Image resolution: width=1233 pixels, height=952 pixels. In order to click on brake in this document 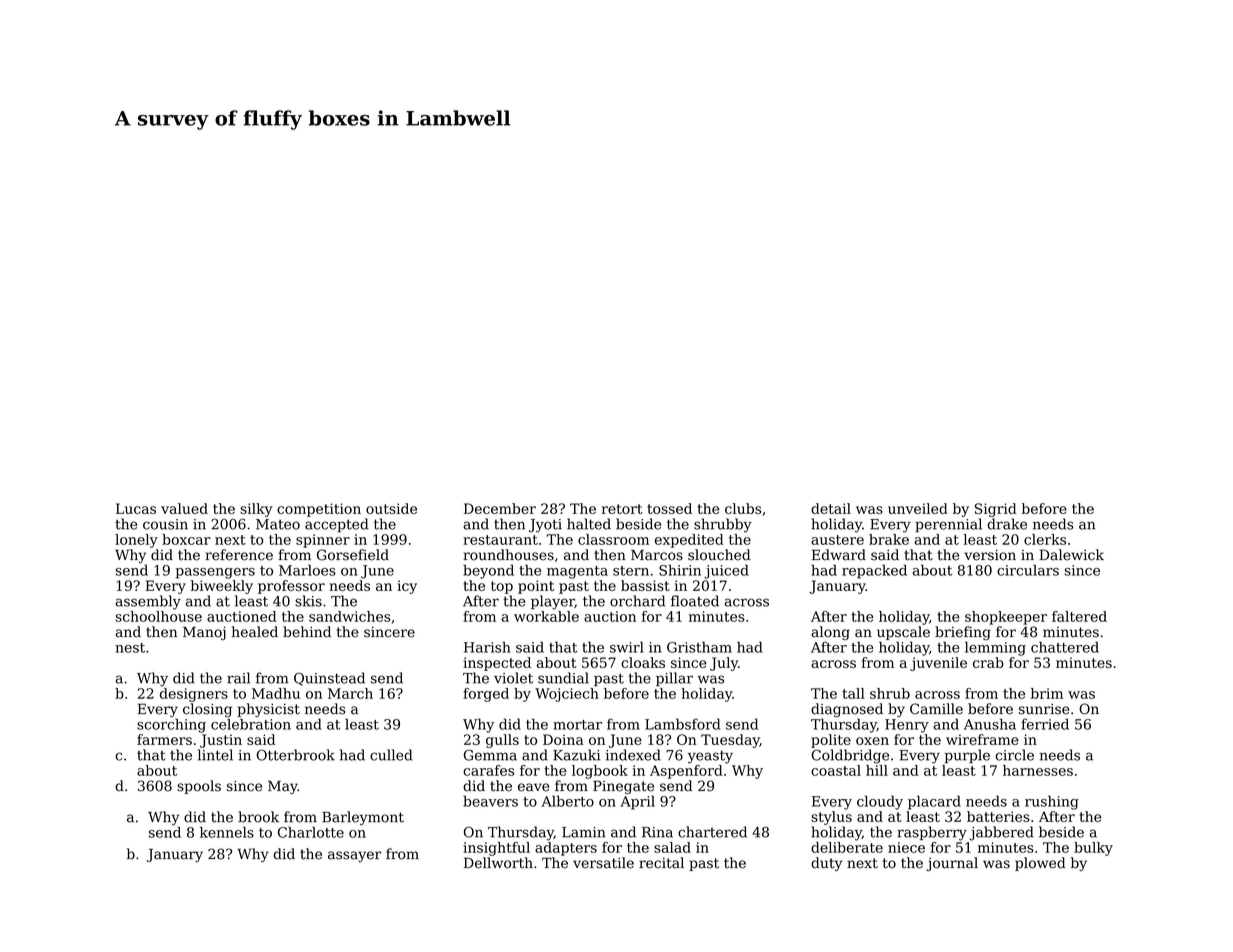, I will do `click(889, 539)`.
